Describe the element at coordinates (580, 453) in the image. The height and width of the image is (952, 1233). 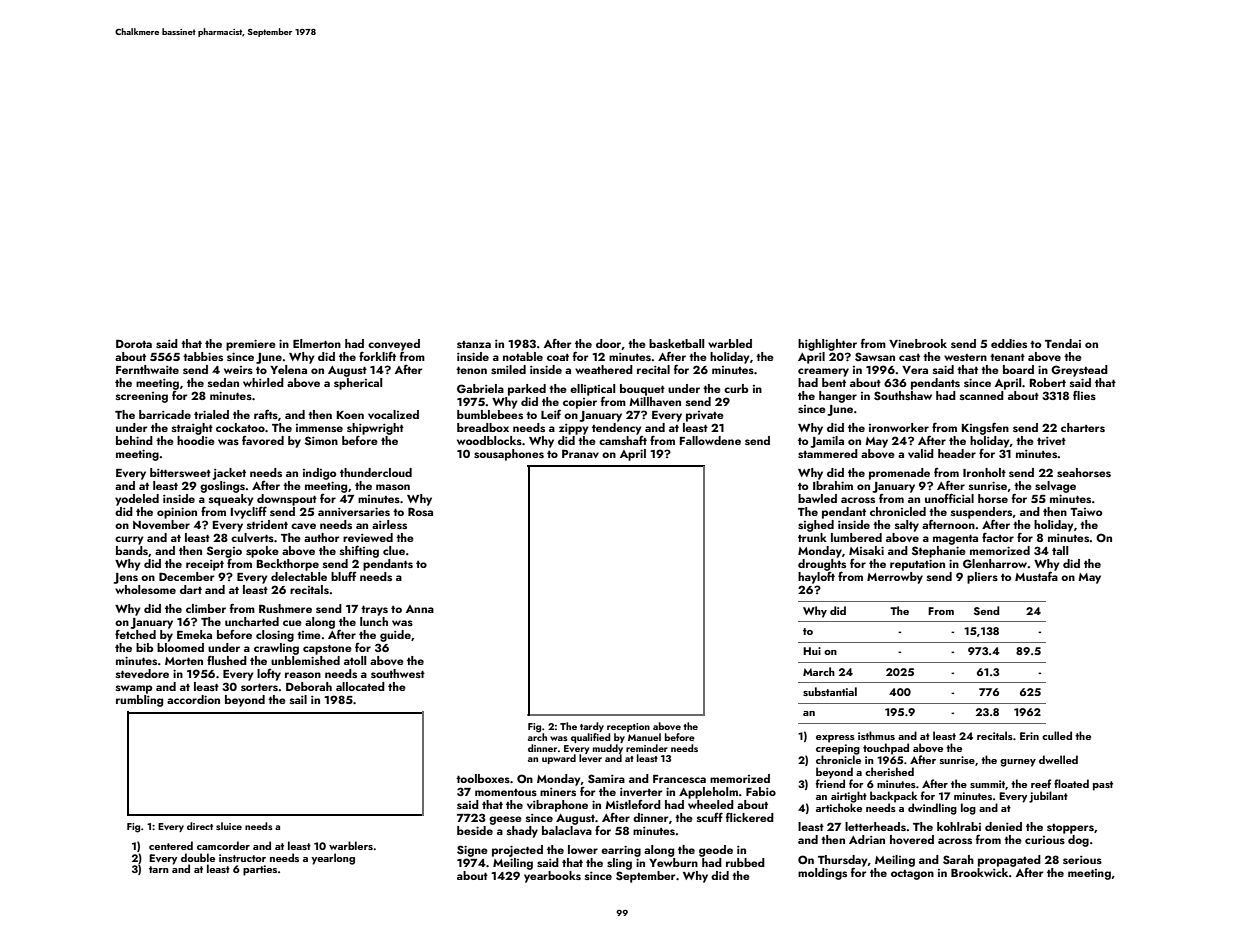
I see `Pranav` at that location.
